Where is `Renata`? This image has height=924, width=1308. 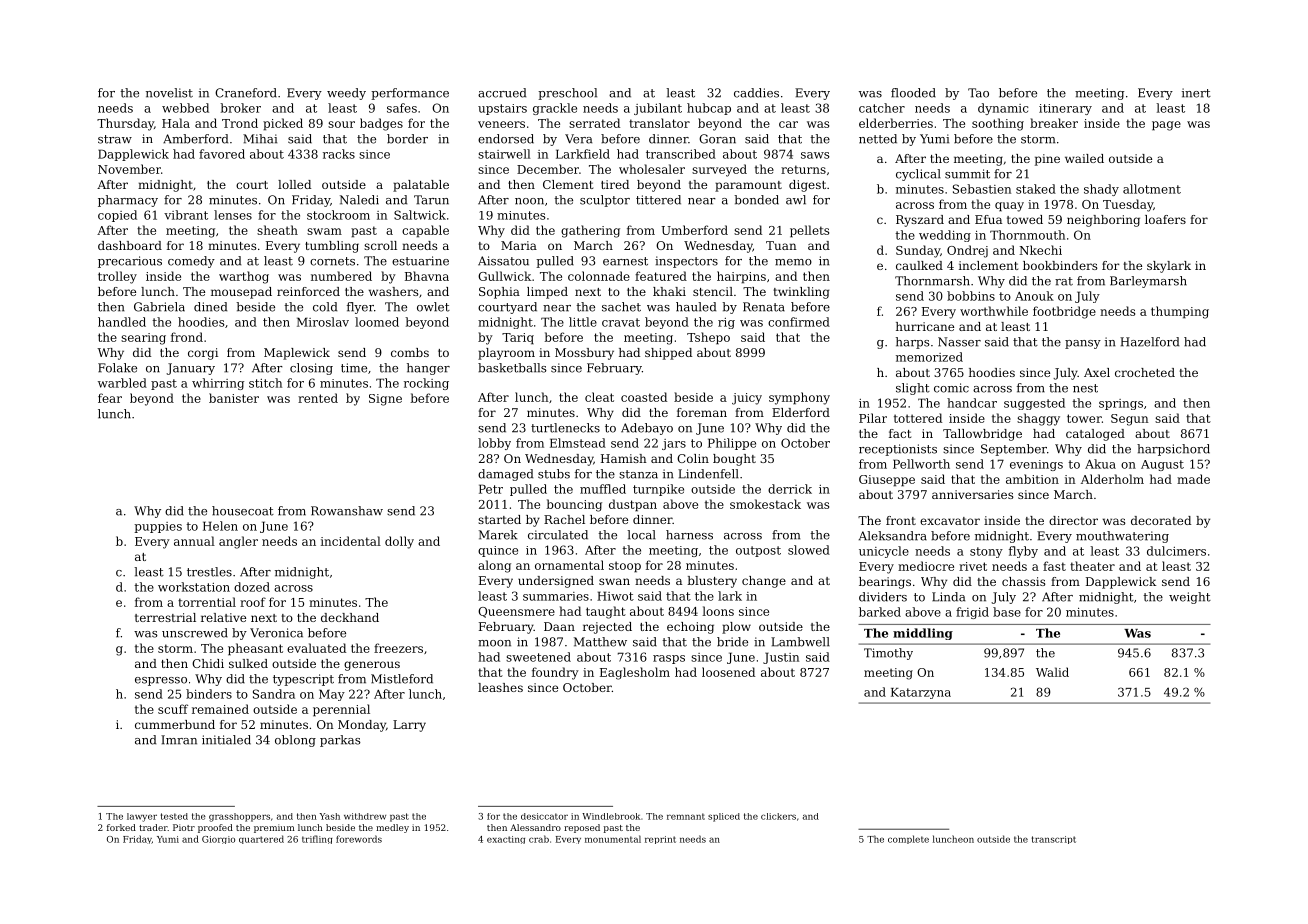 Renata is located at coordinates (764, 307).
